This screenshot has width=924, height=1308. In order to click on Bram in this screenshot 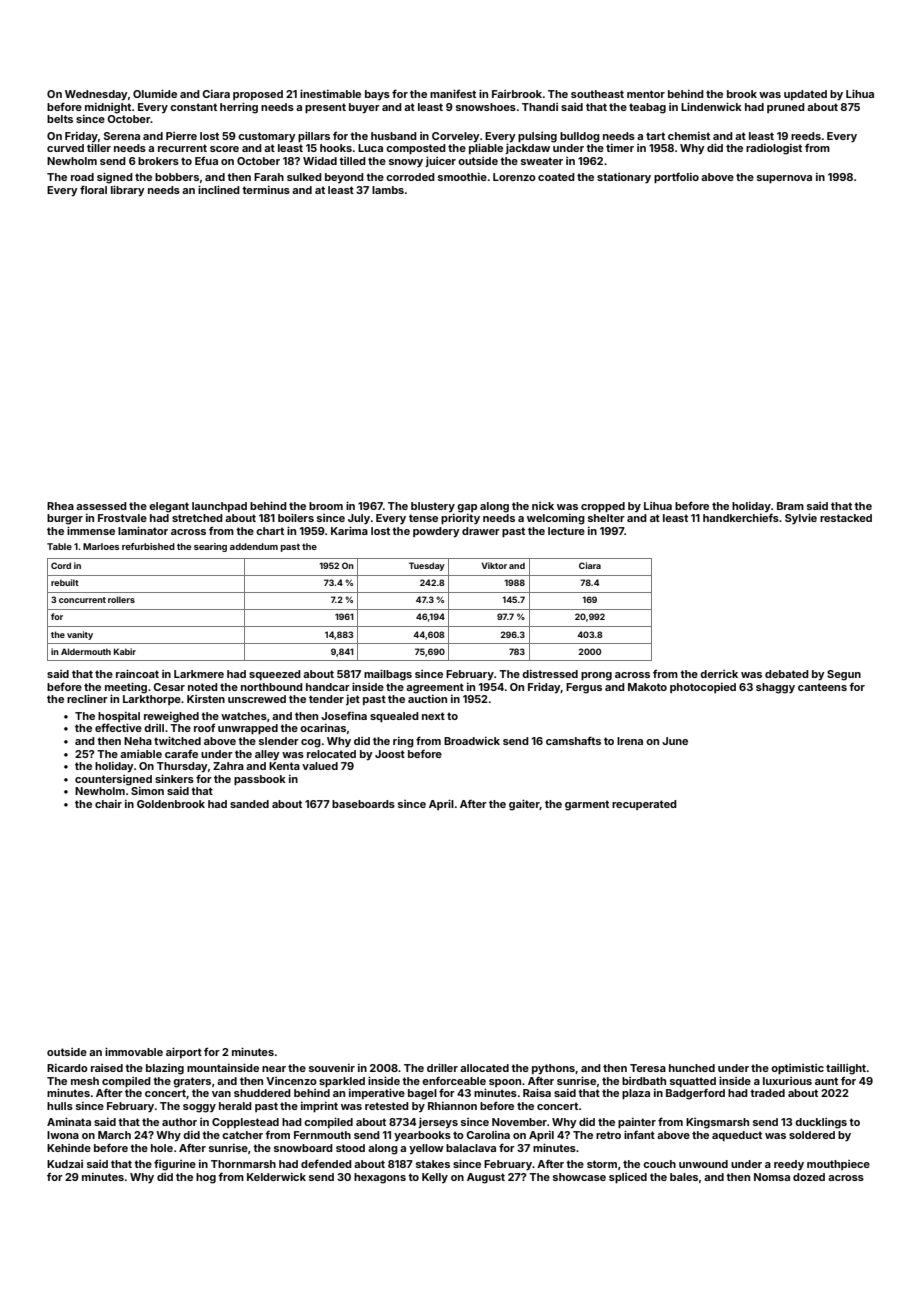, I will do `click(790, 506)`.
